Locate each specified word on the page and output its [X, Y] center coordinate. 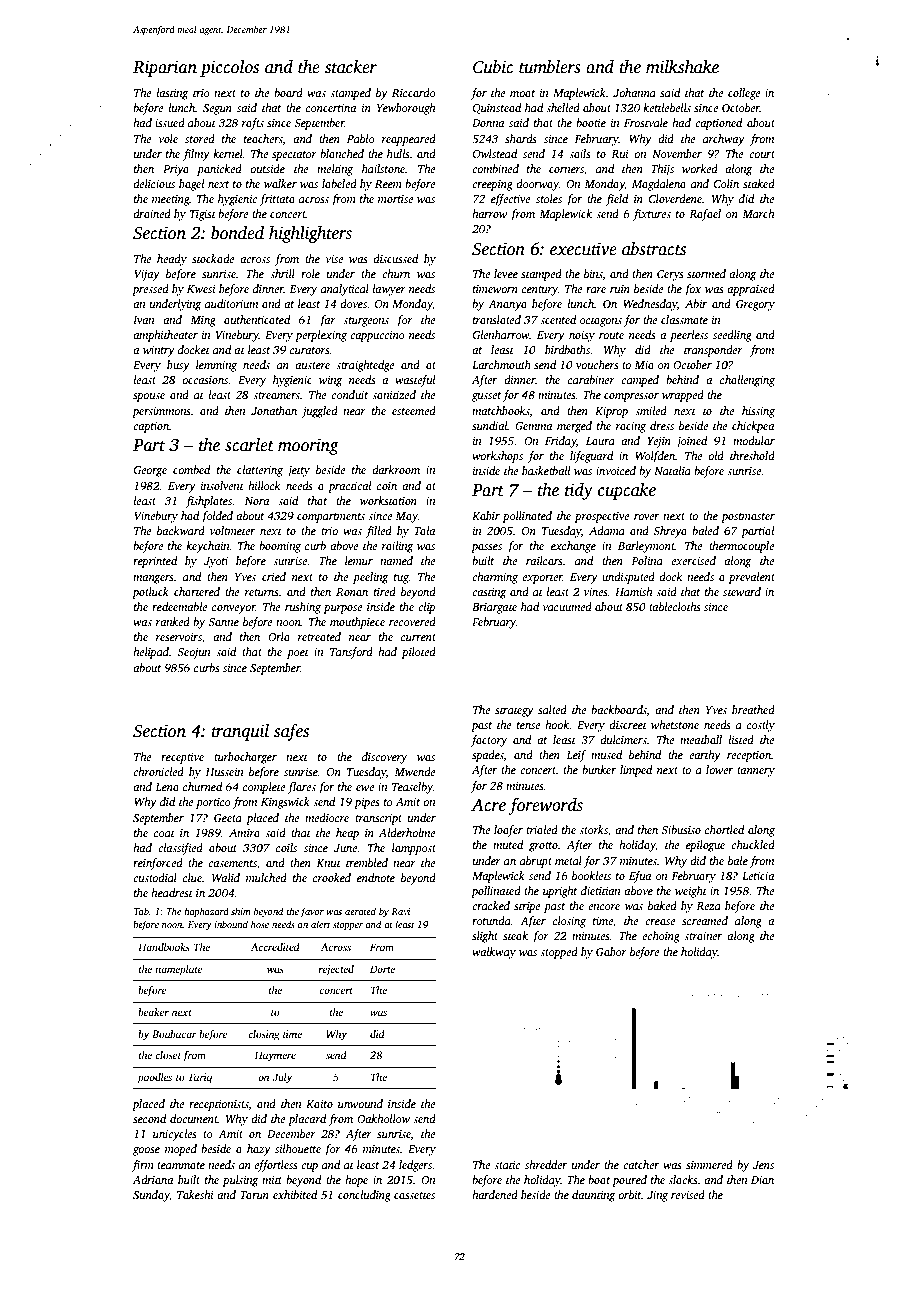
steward [742, 591]
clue [192, 877]
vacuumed [567, 606]
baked [662, 905]
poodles [154, 1078]
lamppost [414, 849]
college [744, 94]
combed [191, 469]
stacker [351, 67]
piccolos [229, 68]
